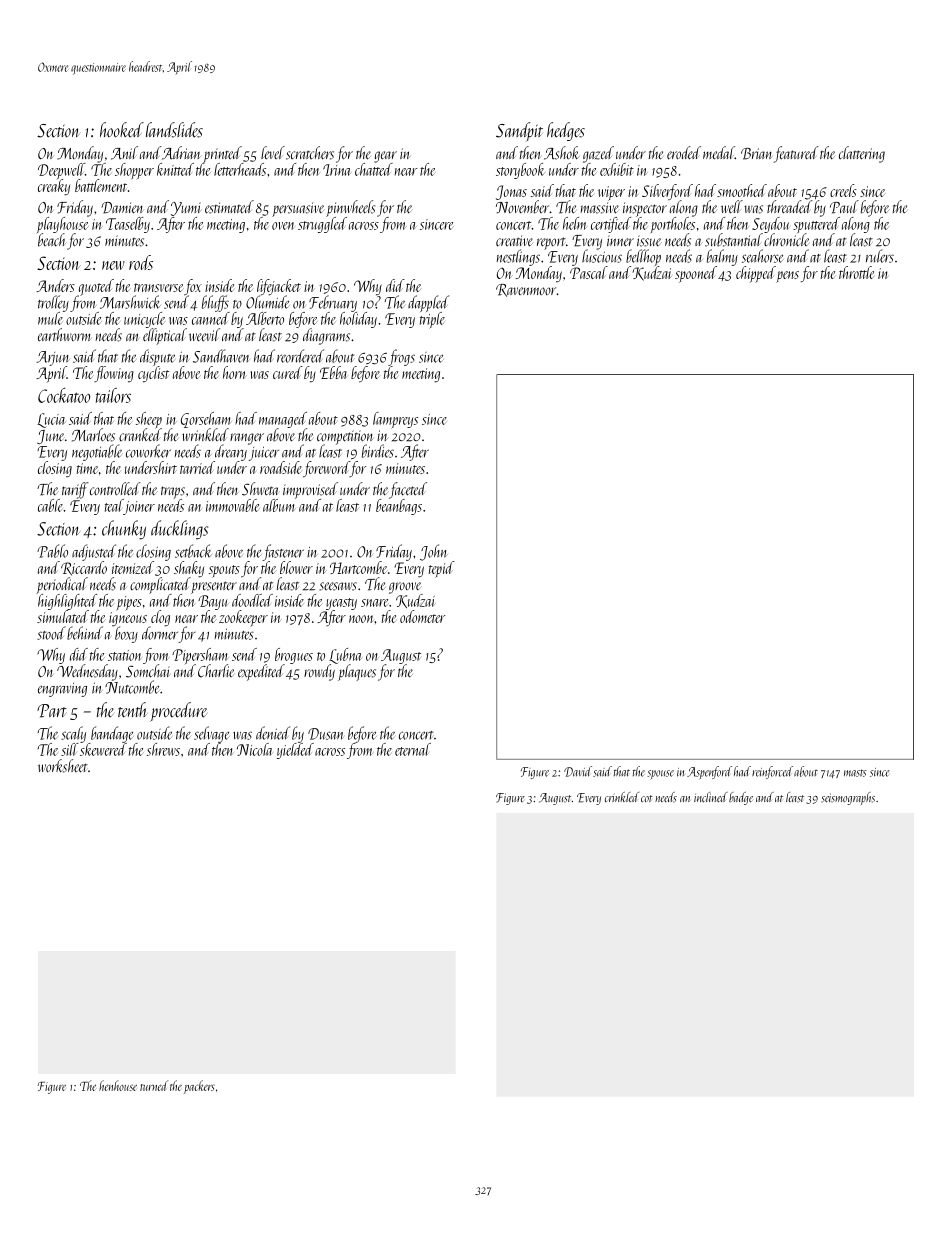 The image size is (952, 1233). I want to click on sheep, so click(149, 420).
